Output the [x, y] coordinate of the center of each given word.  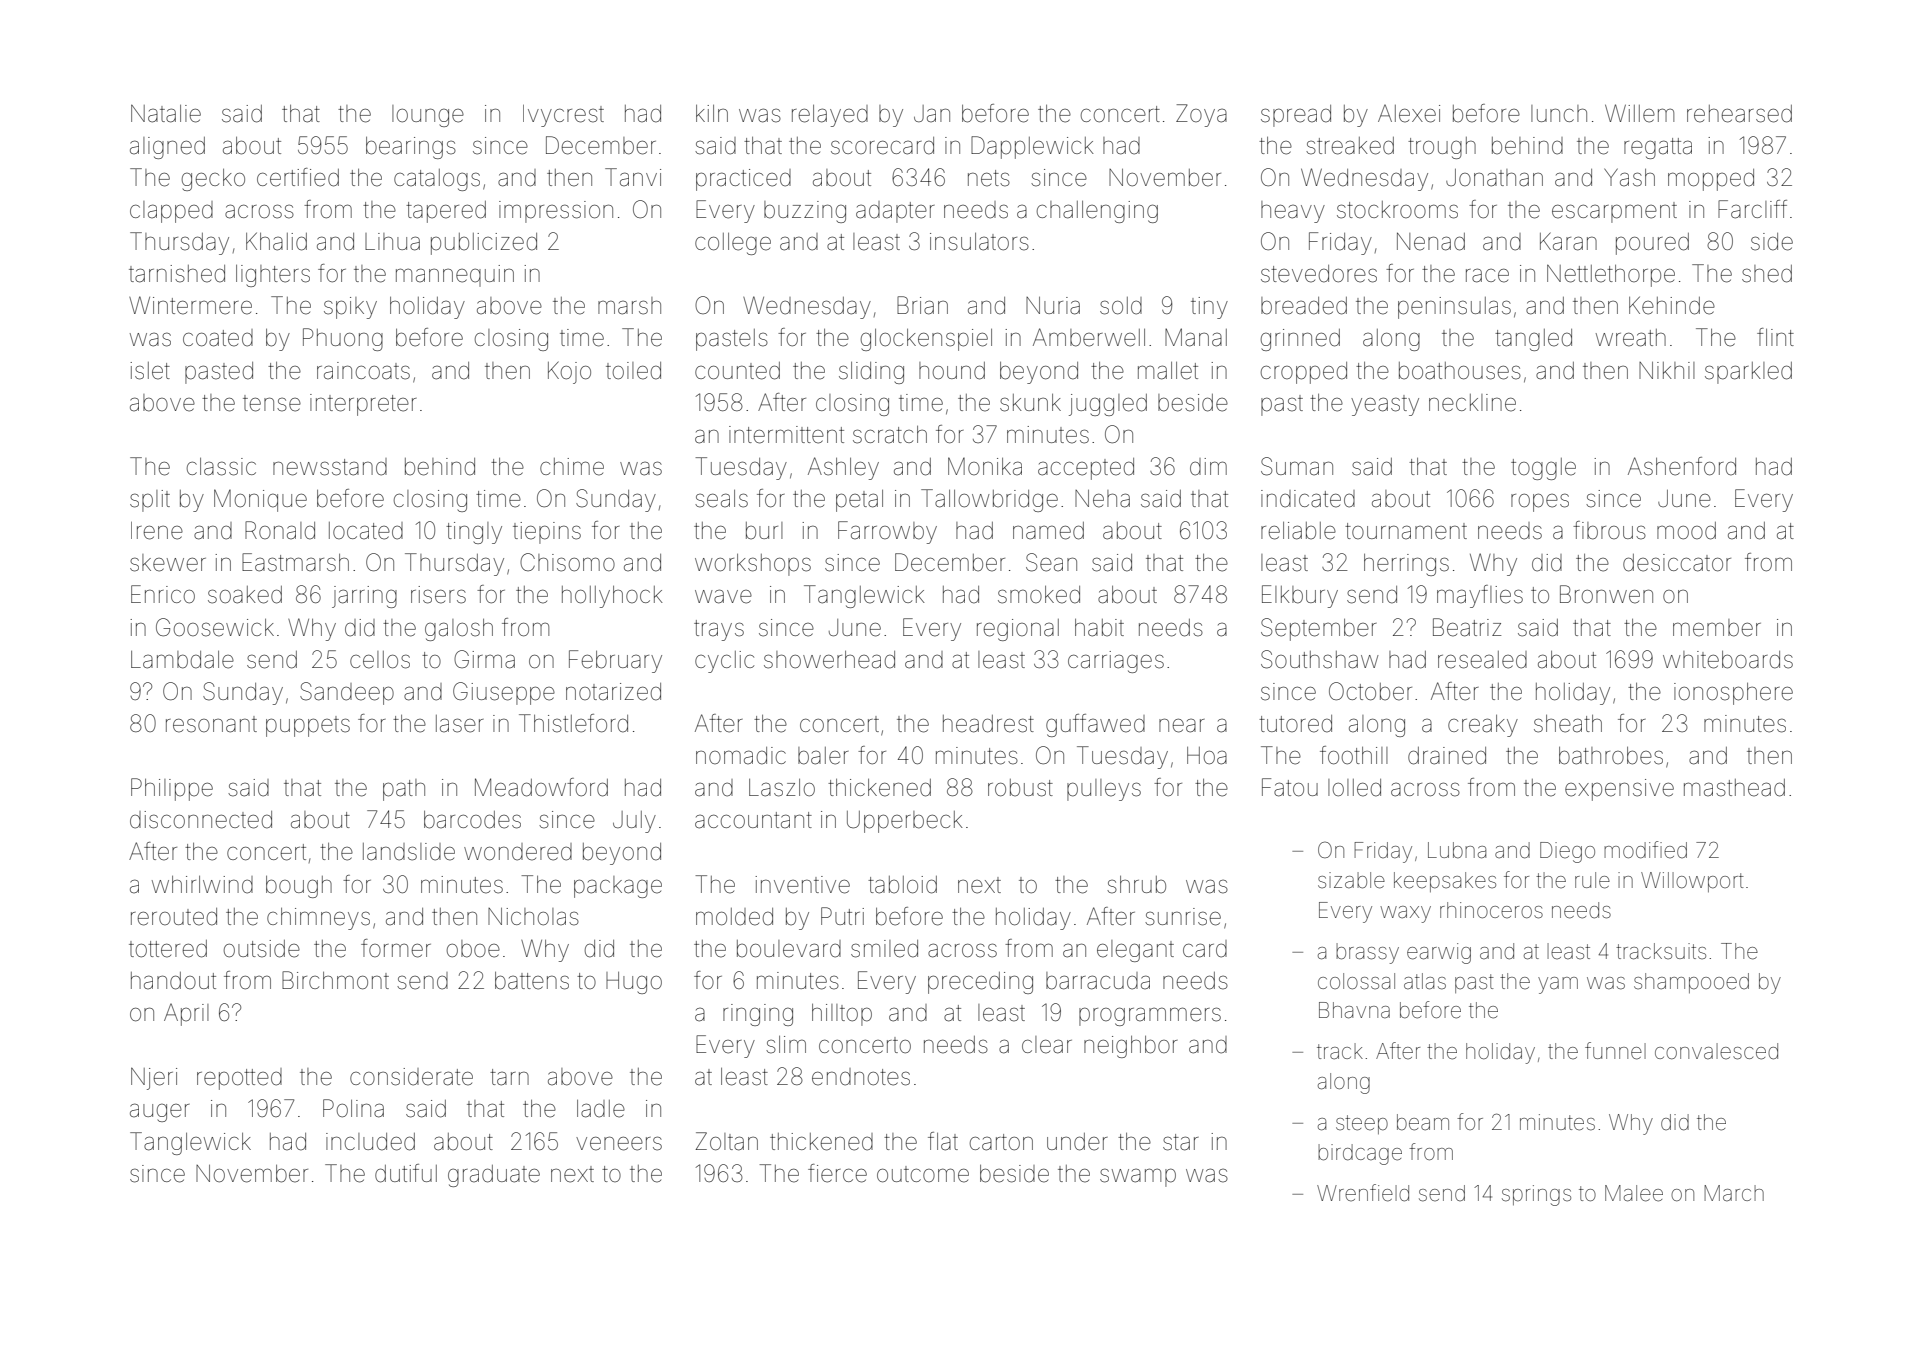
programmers [1150, 1016]
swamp [1138, 1177]
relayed [830, 116]
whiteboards [1728, 660]
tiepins [547, 533]
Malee [1634, 1193]
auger [160, 1112]
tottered [168, 949]
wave [723, 596]
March [1734, 1193]
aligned [167, 148]
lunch [1559, 113]
